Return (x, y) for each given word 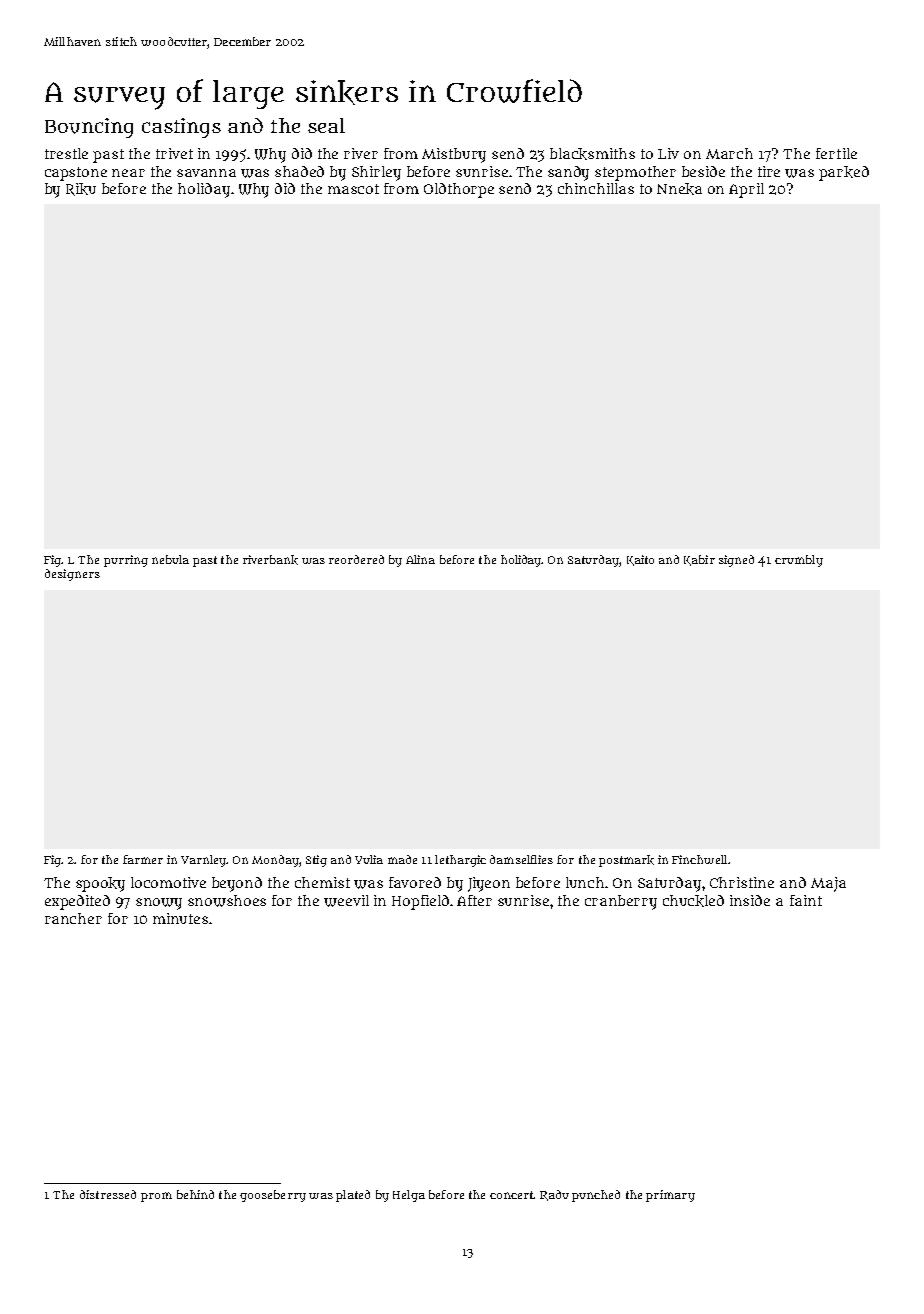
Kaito (640, 560)
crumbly (799, 561)
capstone (76, 174)
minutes (180, 918)
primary (670, 1196)
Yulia (369, 859)
